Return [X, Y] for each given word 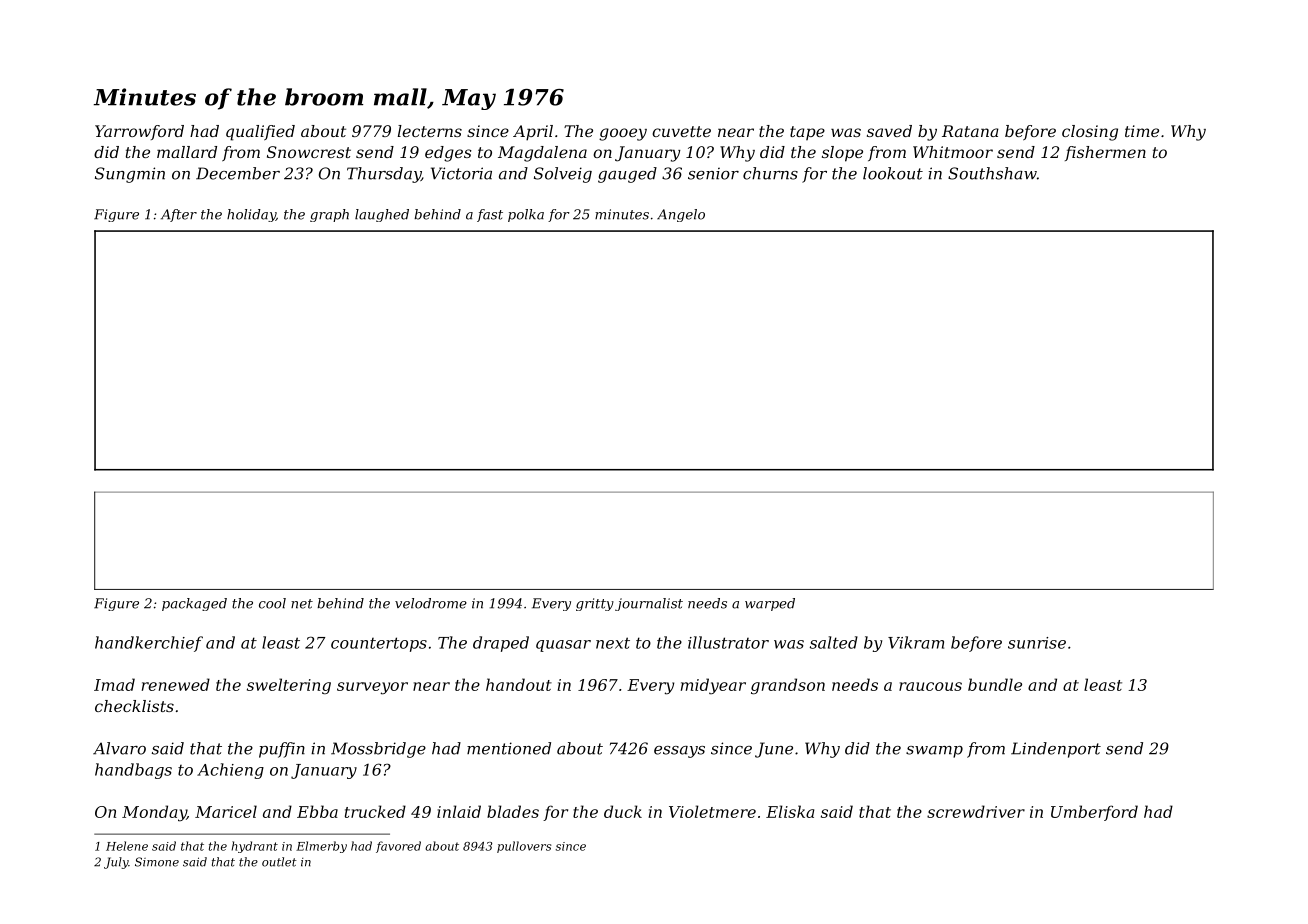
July [116, 863]
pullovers [524, 847]
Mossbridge [378, 750]
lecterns [430, 131]
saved [889, 131]
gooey [623, 134]
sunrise [1037, 643]
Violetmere [712, 811]
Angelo [681, 215]
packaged [194, 604]
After [179, 215]
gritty [595, 604]
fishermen [1105, 153]
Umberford [1094, 813]
